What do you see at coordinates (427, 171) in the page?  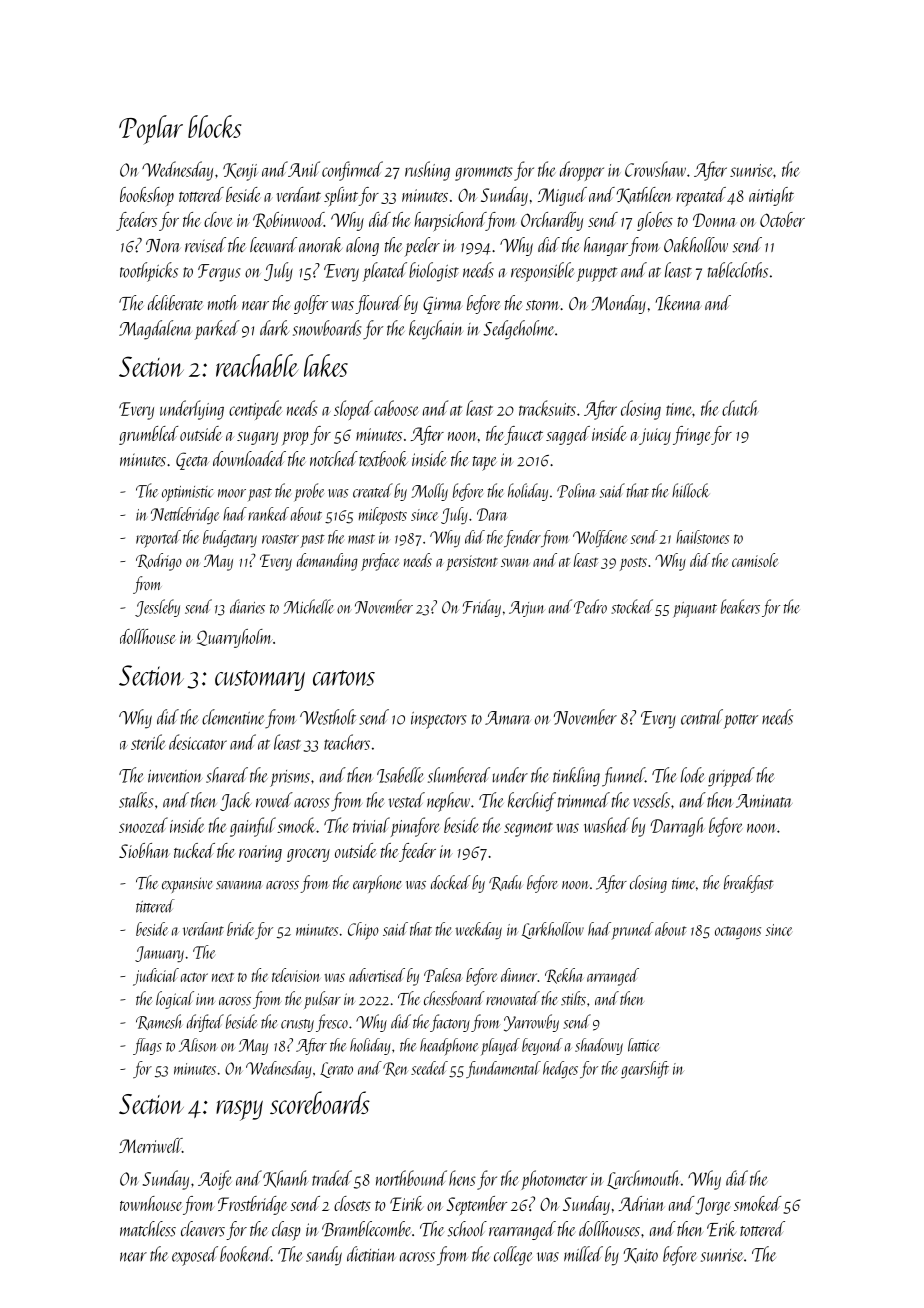 I see `rushing` at bounding box center [427, 171].
